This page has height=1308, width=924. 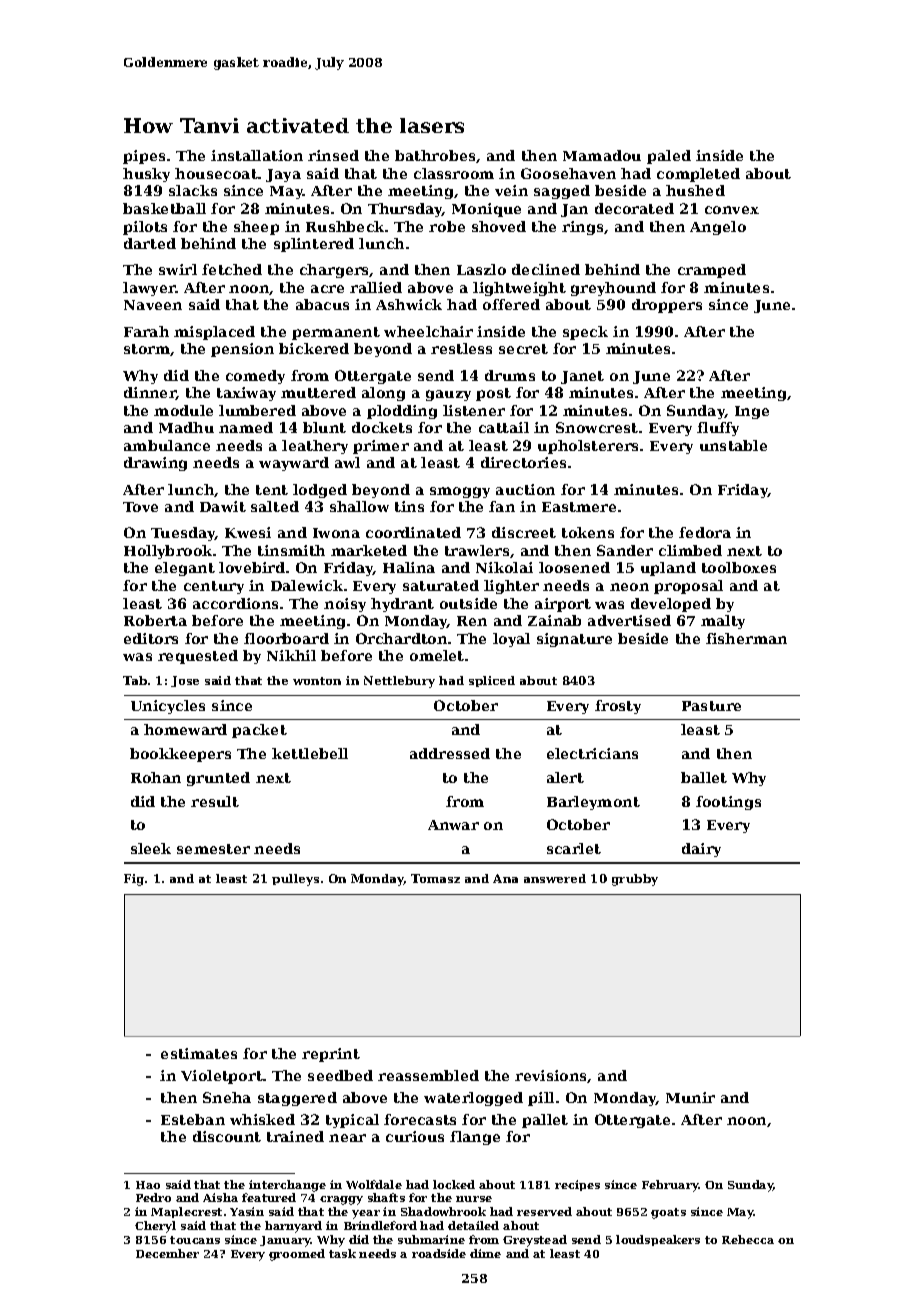 I want to click on classroom, so click(x=454, y=173).
